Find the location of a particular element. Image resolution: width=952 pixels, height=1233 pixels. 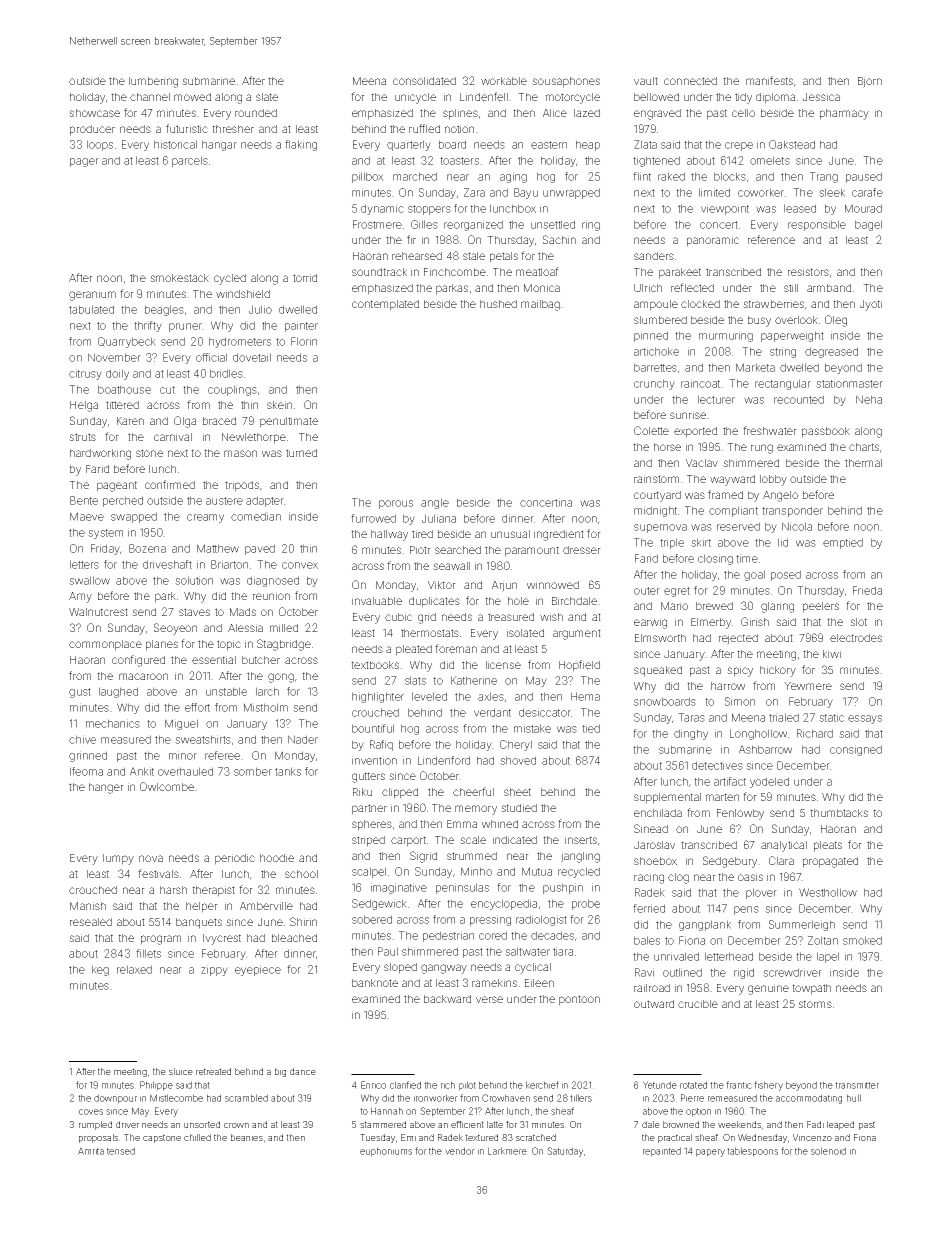

seawall is located at coordinates (451, 566).
